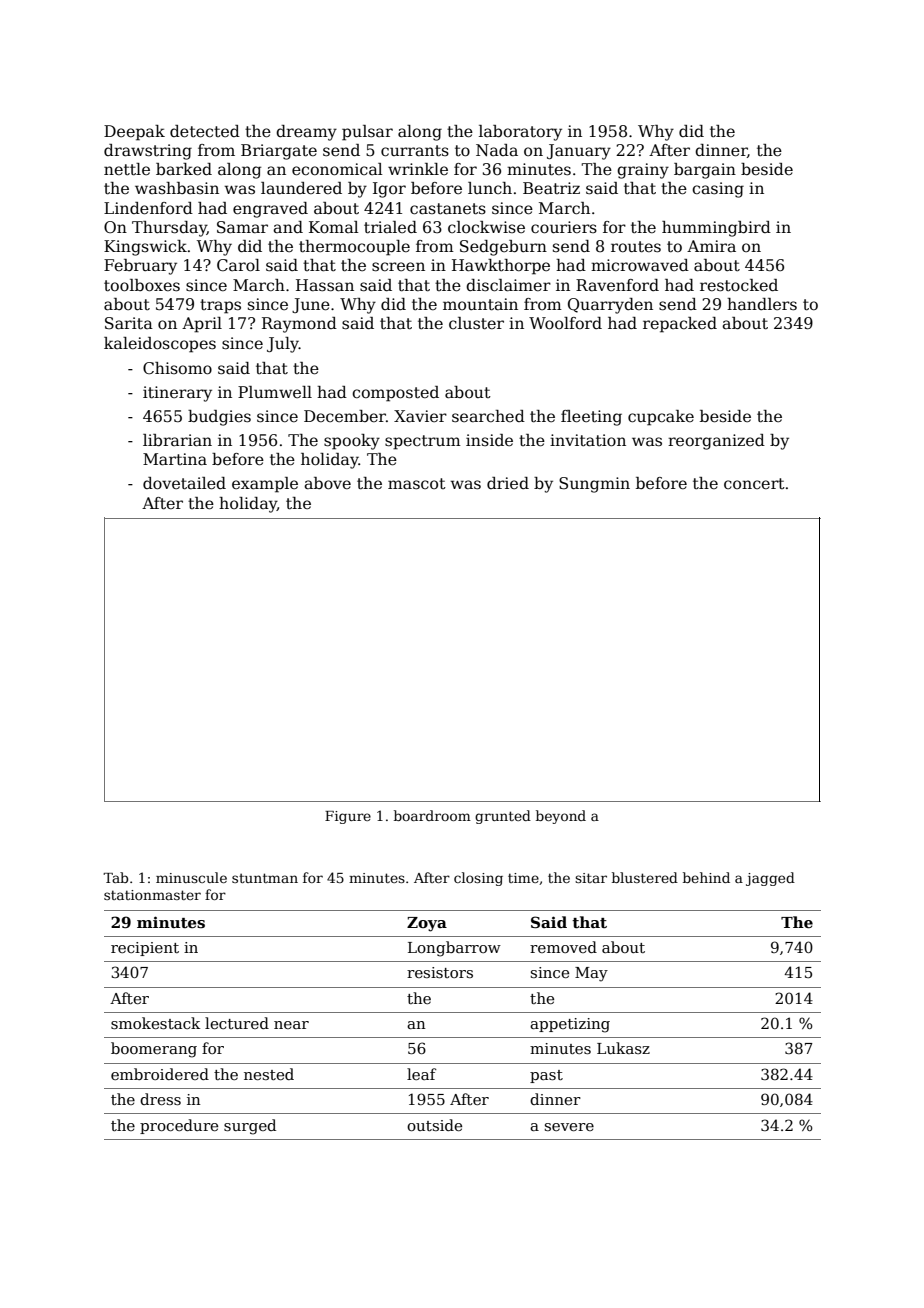  I want to click on boardroom, so click(432, 815).
